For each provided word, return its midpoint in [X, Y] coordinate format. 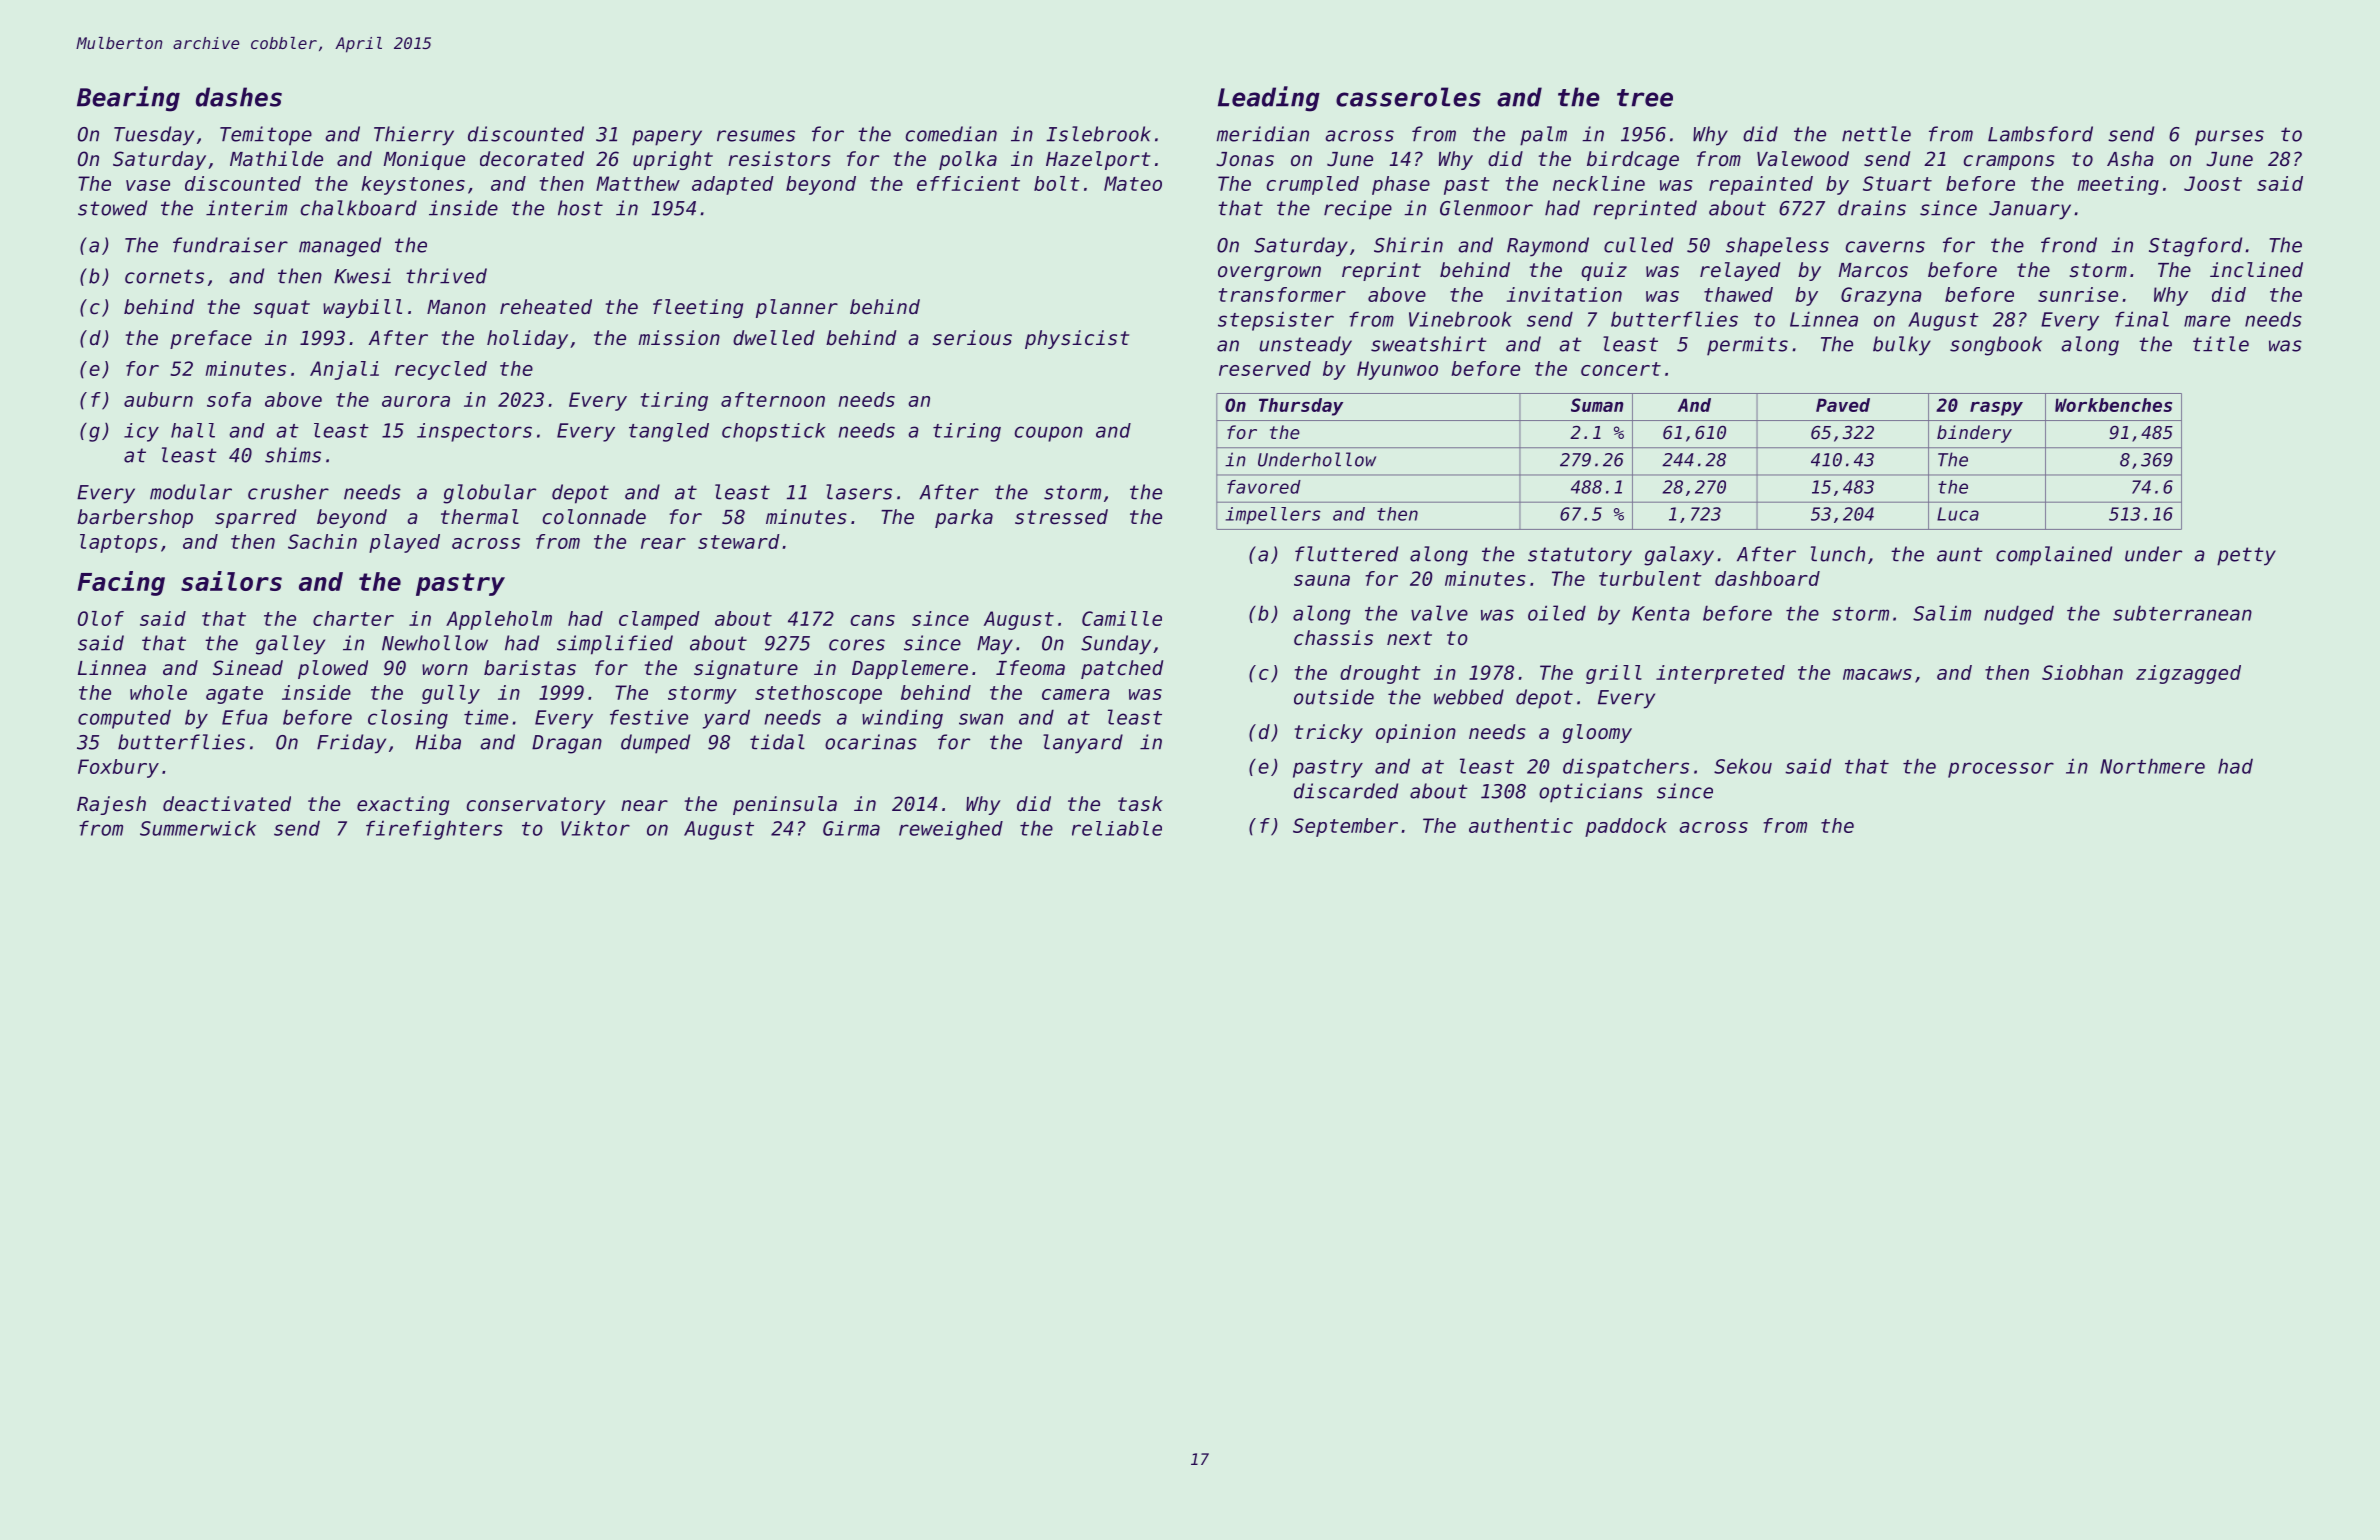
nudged [2019, 615]
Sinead [248, 668]
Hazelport [1098, 160]
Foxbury [118, 768]
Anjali [344, 370]
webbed [1469, 697]
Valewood [1803, 159]
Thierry [414, 136]
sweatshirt [1428, 344]
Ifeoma [1030, 668]
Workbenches [2113, 405]
